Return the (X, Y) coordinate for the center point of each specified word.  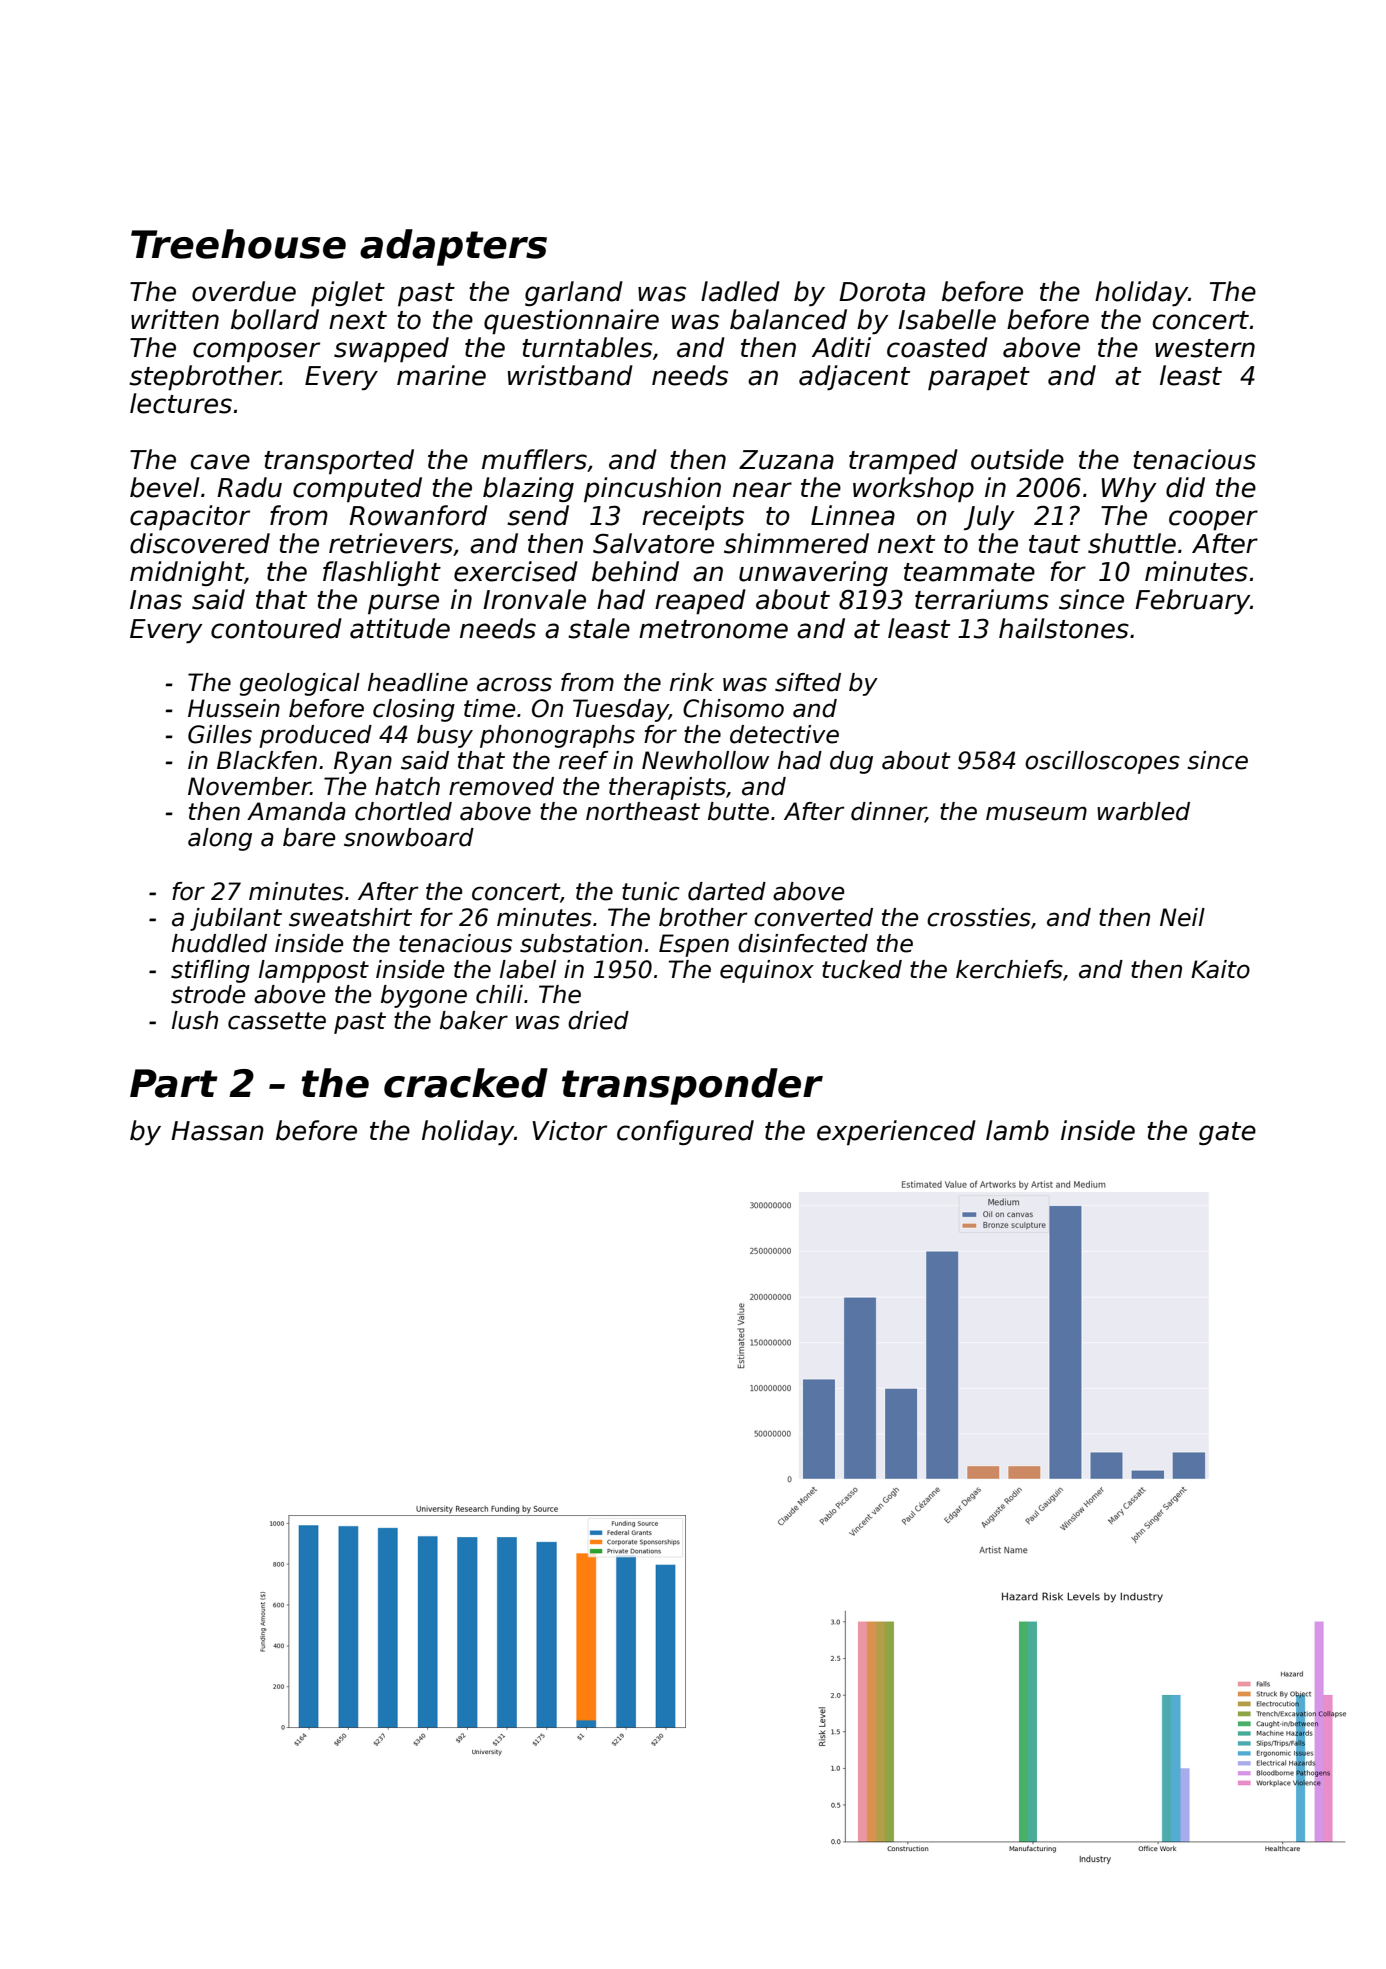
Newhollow (705, 760)
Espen (694, 945)
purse (403, 604)
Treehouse (238, 244)
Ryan (363, 762)
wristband (570, 375)
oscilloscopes (1102, 762)
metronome (713, 629)
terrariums (982, 599)
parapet (979, 378)
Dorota (882, 292)
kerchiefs (1009, 969)
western (1205, 348)
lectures (181, 403)
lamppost (314, 971)
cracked (466, 1083)
